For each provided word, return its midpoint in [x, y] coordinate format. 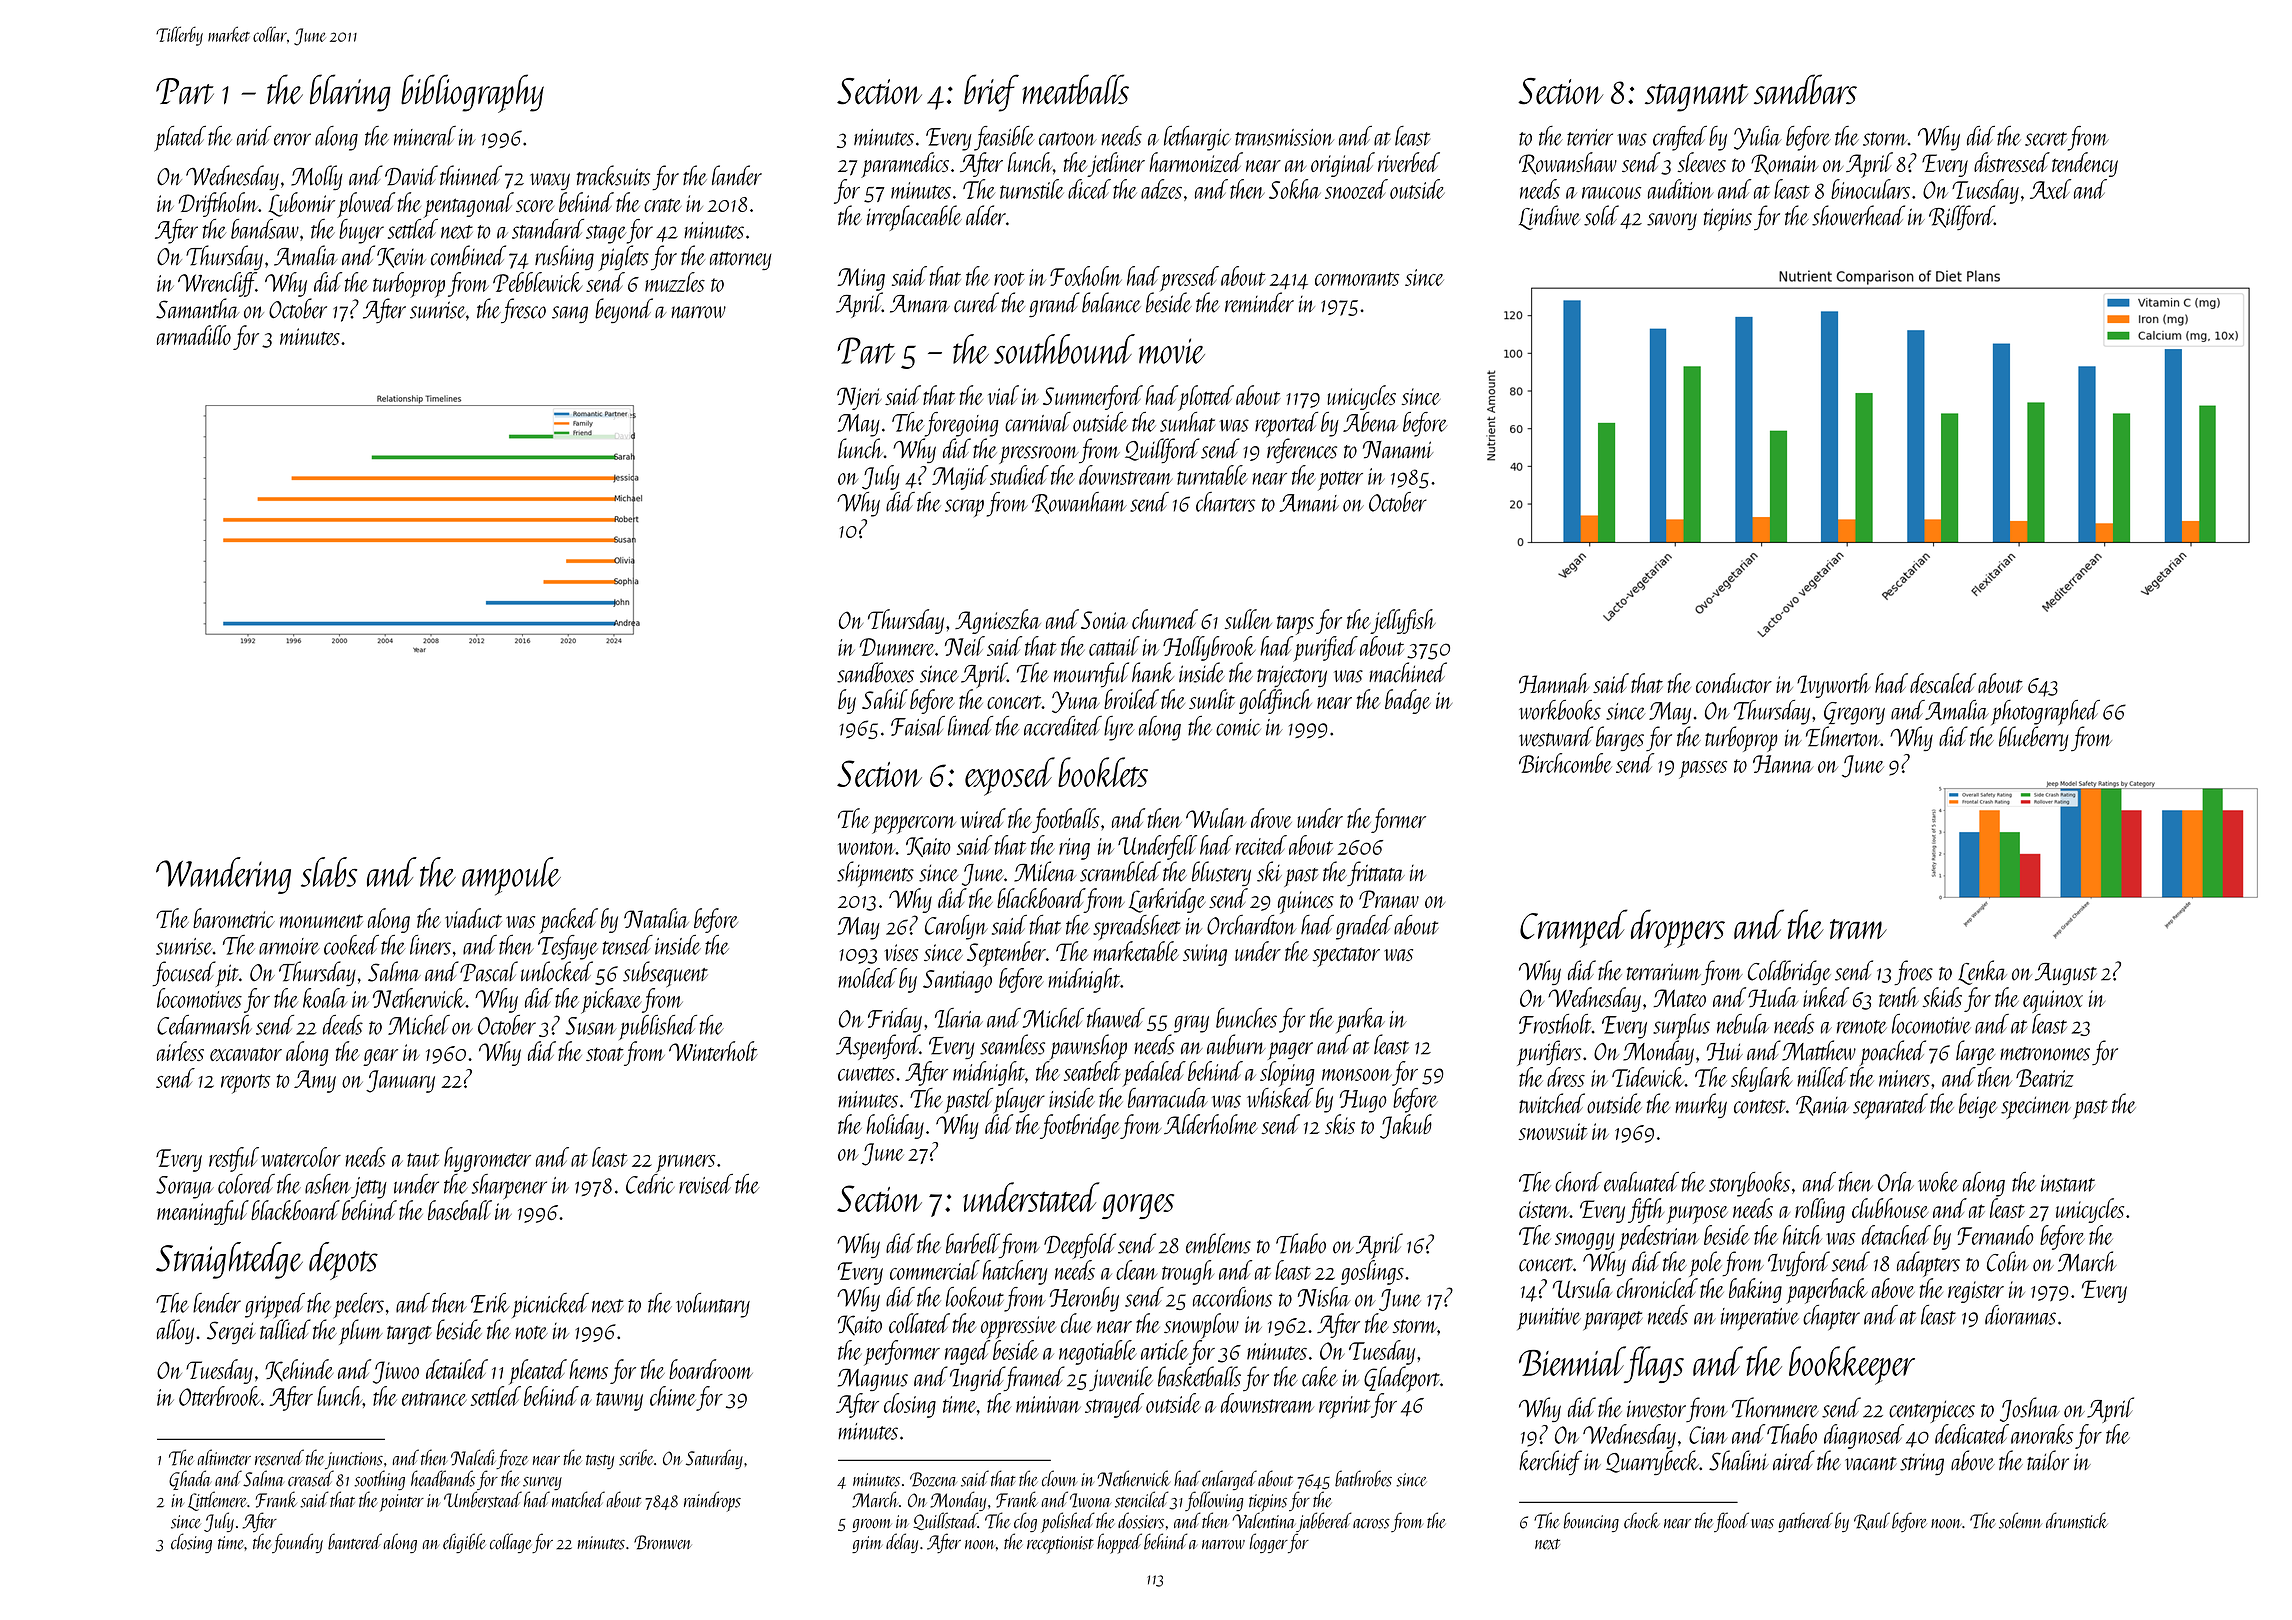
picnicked [550, 1305]
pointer [401, 1503]
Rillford [1961, 217]
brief [991, 93]
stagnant [1696, 98]
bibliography [472, 93]
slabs [329, 872]
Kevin [401, 258]
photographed [2045, 712]
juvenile [1121, 1378]
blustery [1221, 873]
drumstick [2077, 1520]
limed [970, 726]
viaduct [473, 918]
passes [1703, 770]
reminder [1259, 302]
